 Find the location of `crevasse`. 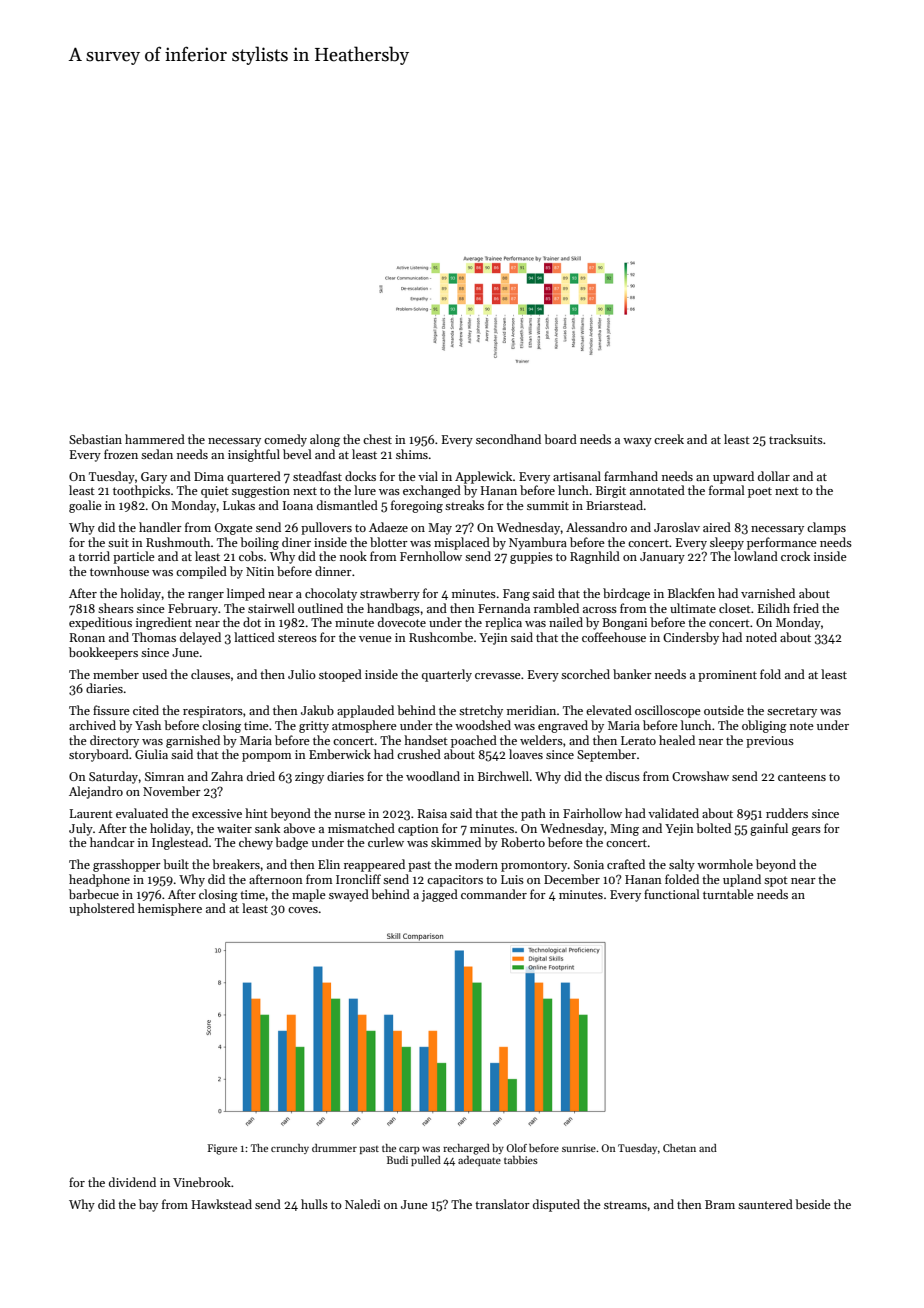

crevasse is located at coordinates (498, 676).
